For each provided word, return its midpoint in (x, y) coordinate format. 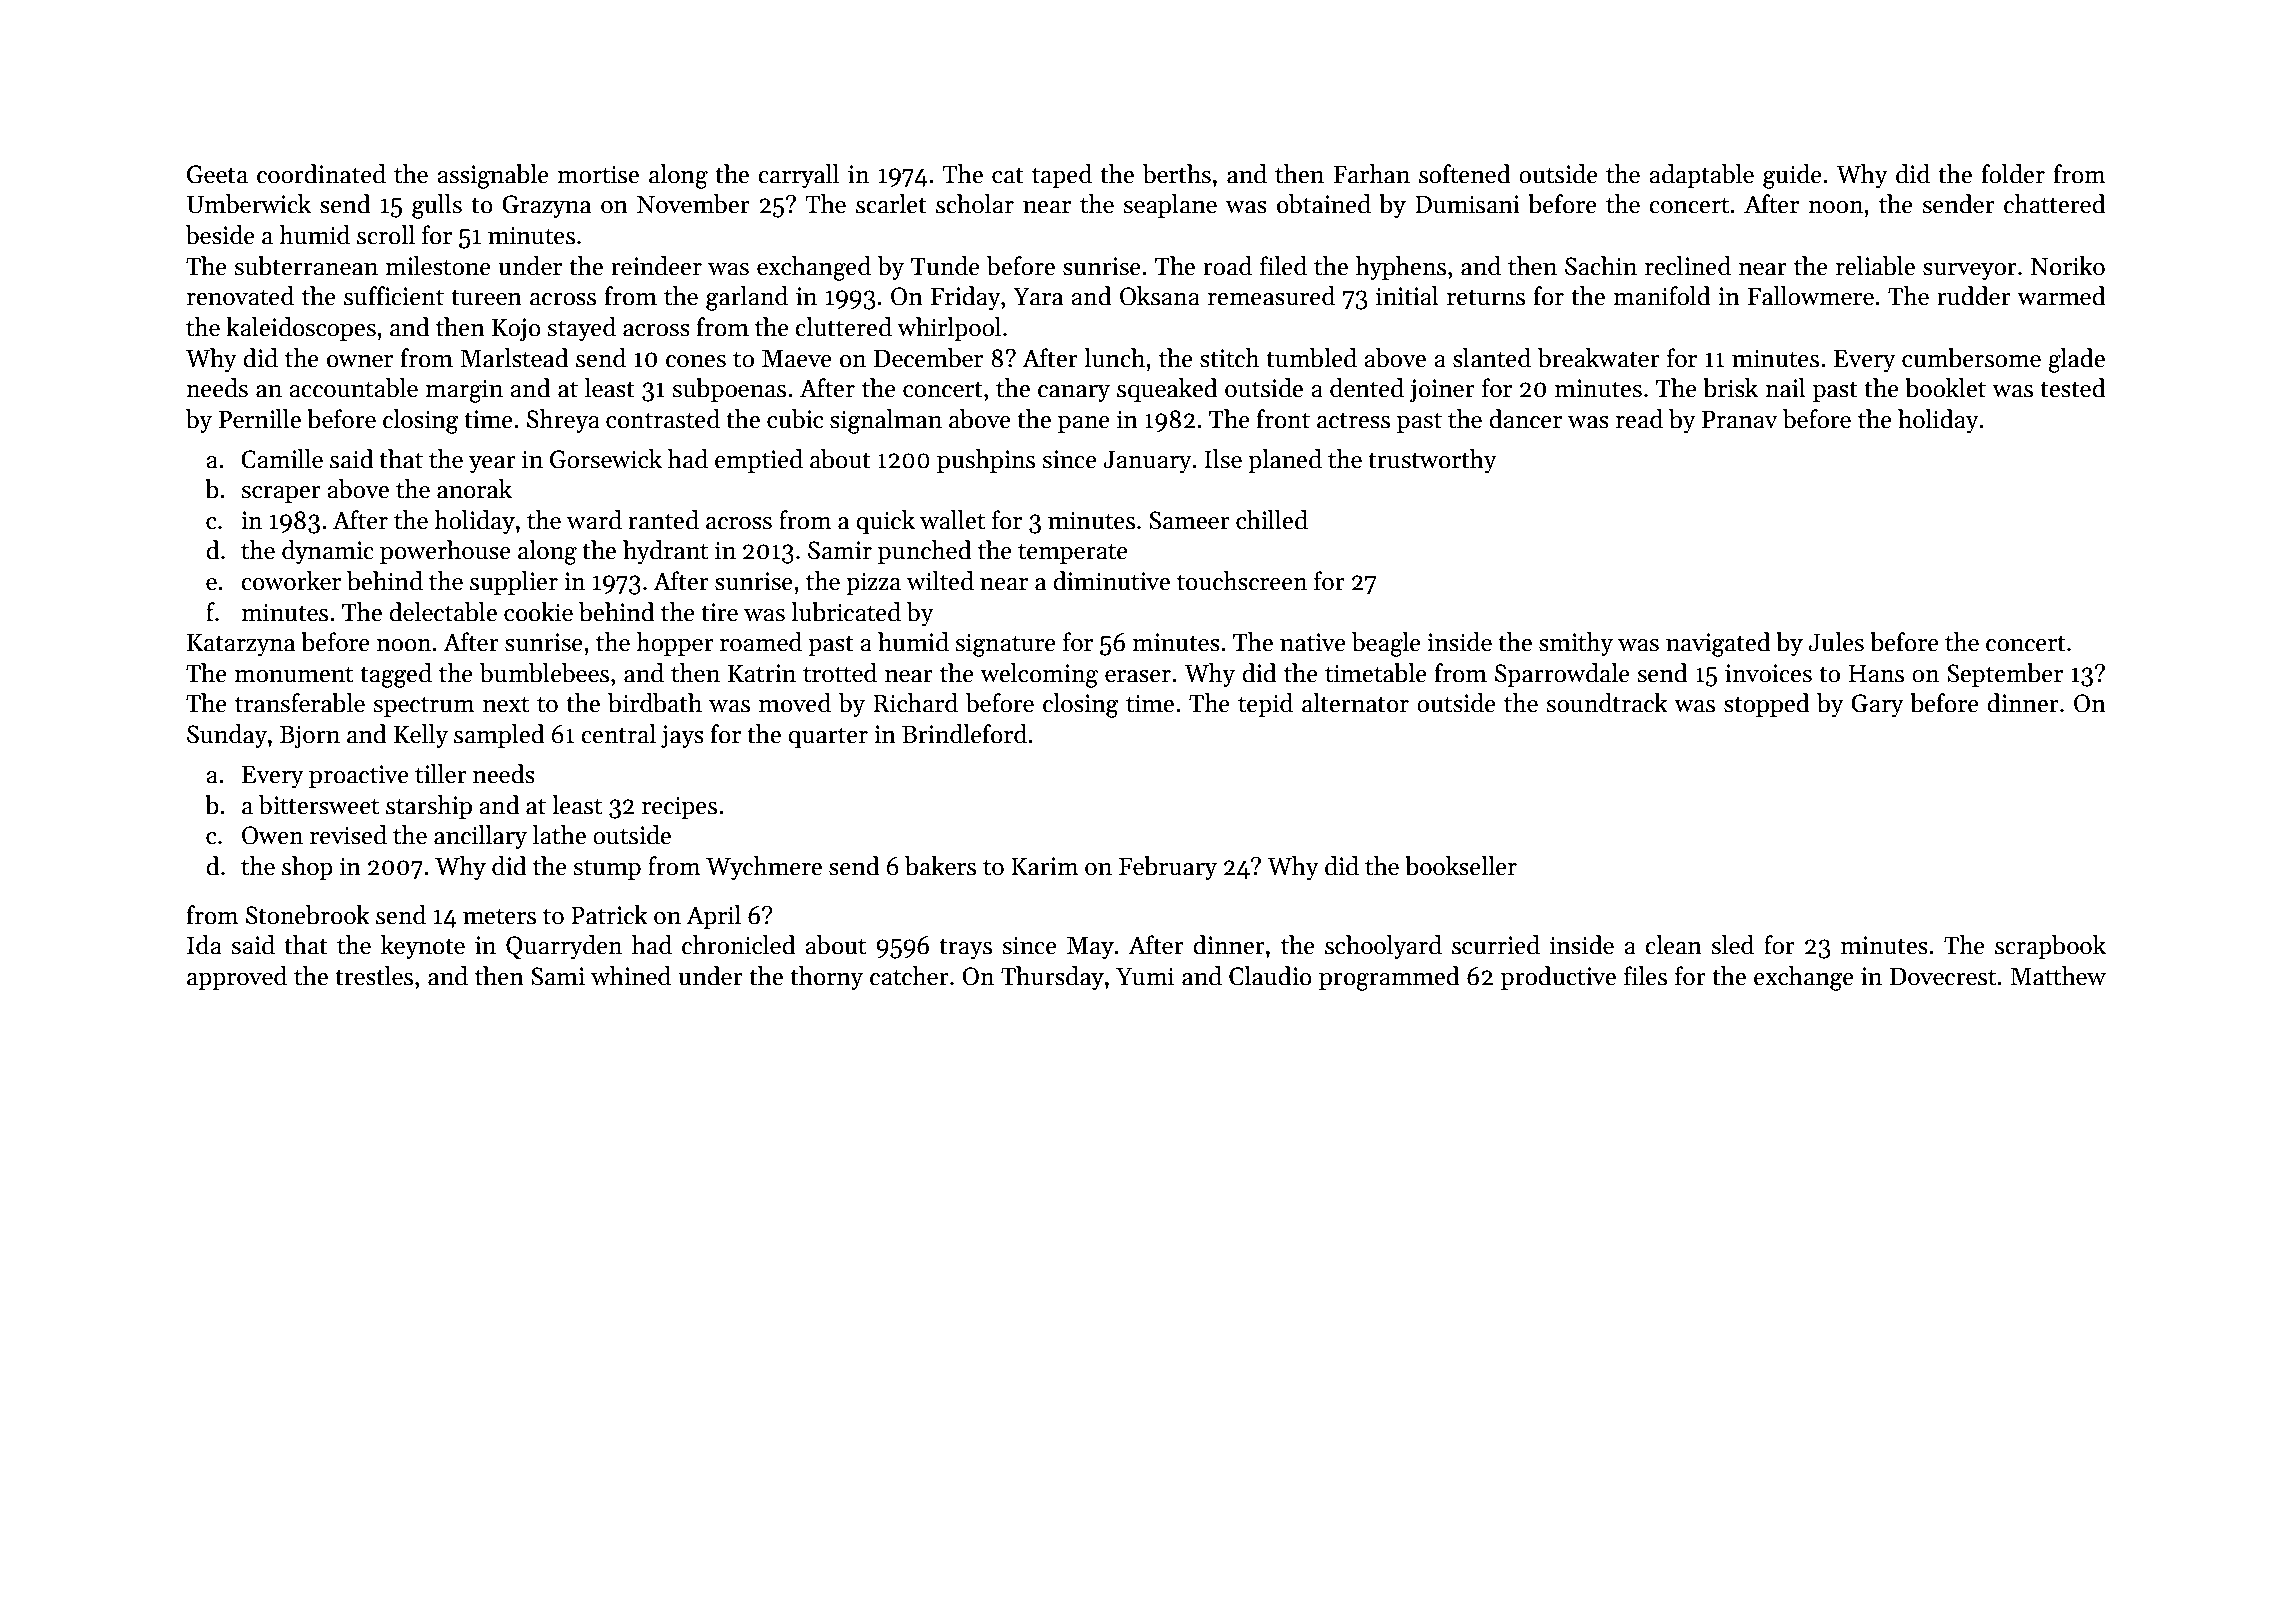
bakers (940, 866)
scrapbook (2050, 947)
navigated (1718, 644)
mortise (598, 174)
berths (1176, 174)
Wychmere (764, 868)
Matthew (2058, 976)
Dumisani (1467, 204)
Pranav (1740, 419)
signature (1005, 645)
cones (696, 361)
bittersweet (318, 805)
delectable (443, 612)
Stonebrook (308, 915)
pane (1084, 424)
